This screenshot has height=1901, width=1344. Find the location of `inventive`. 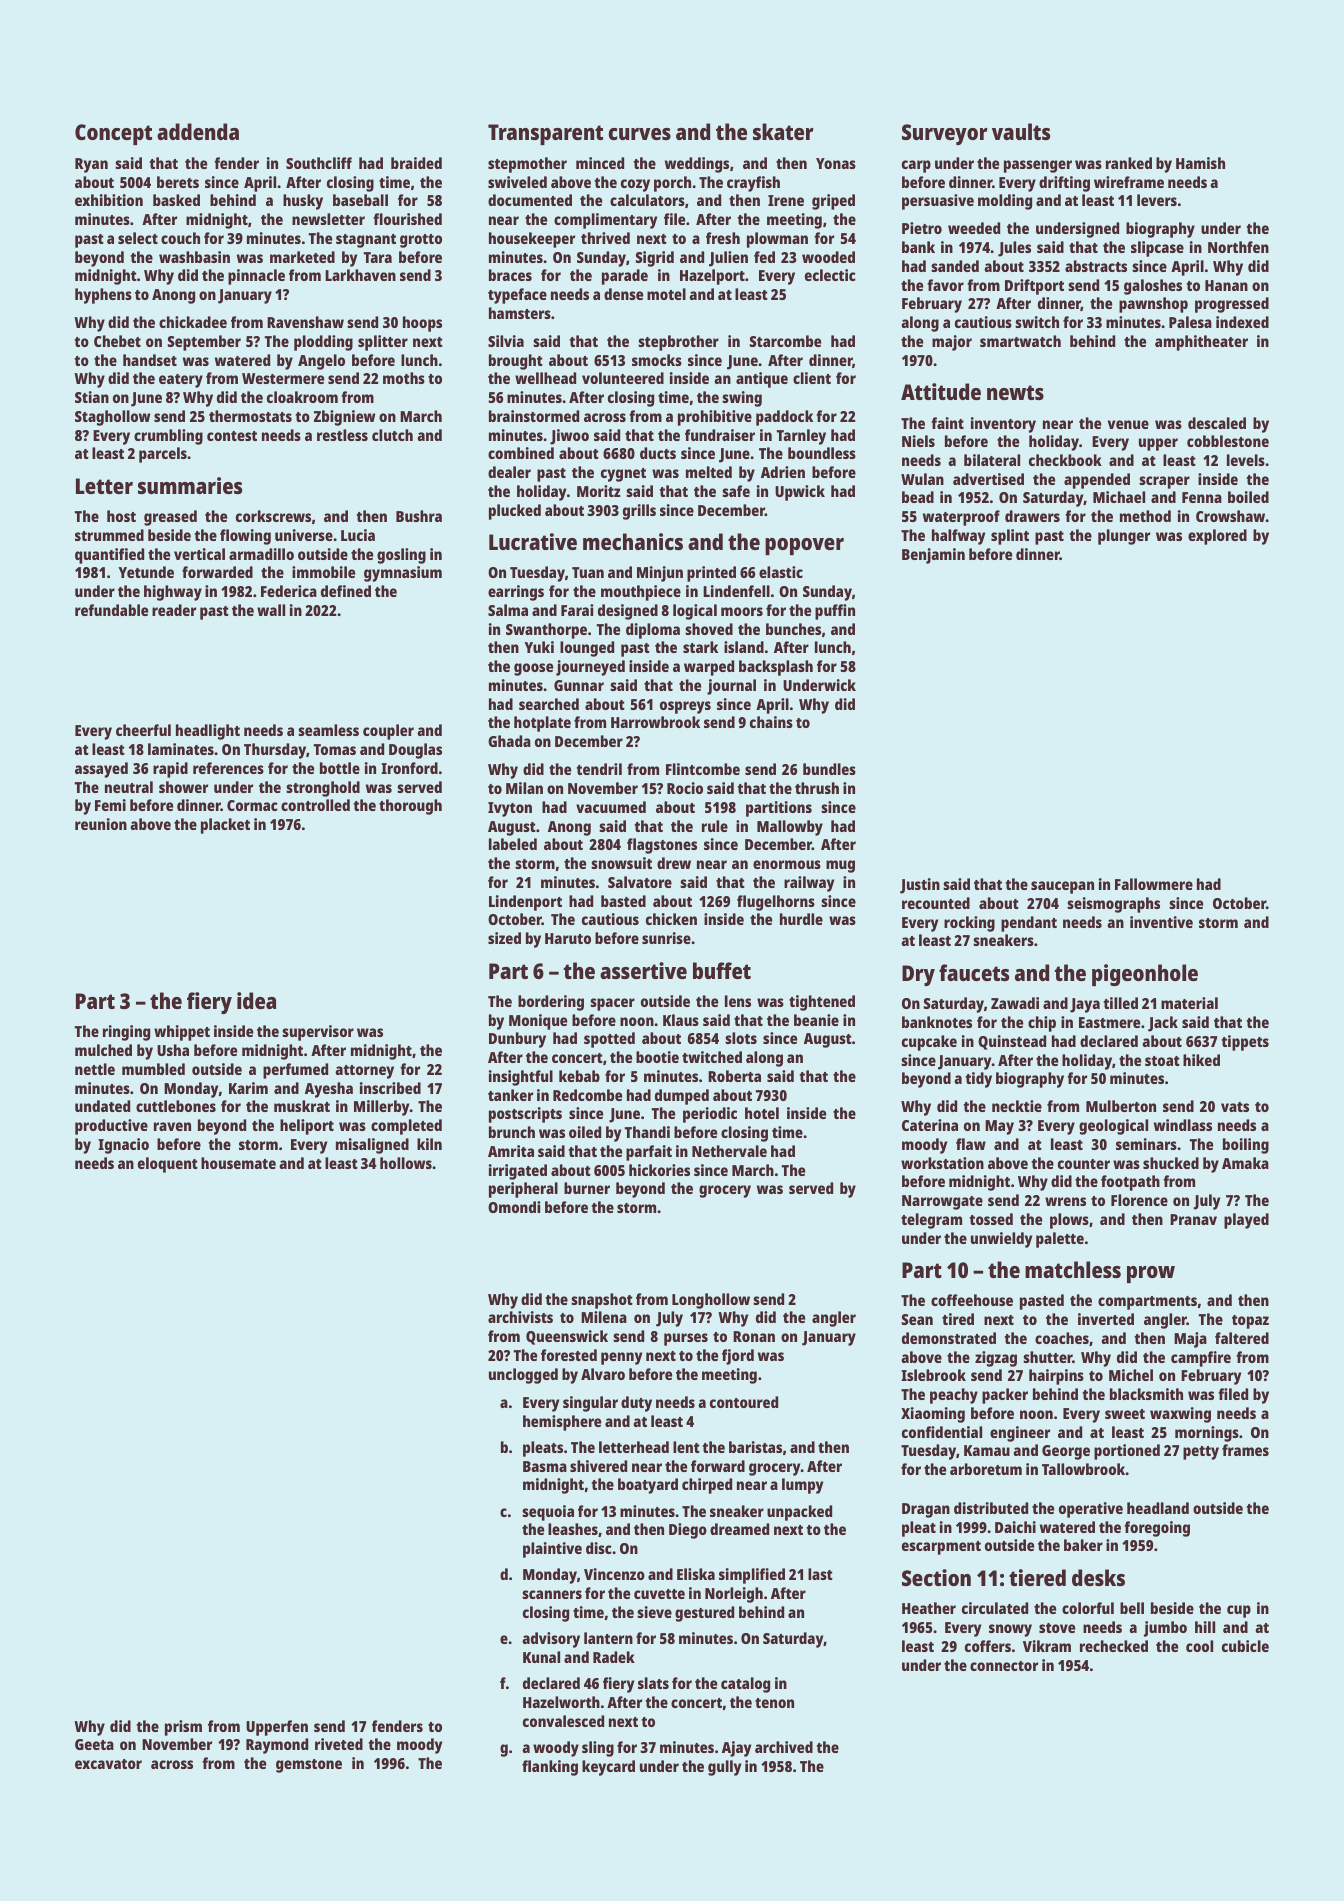

inventive is located at coordinates (1161, 922).
